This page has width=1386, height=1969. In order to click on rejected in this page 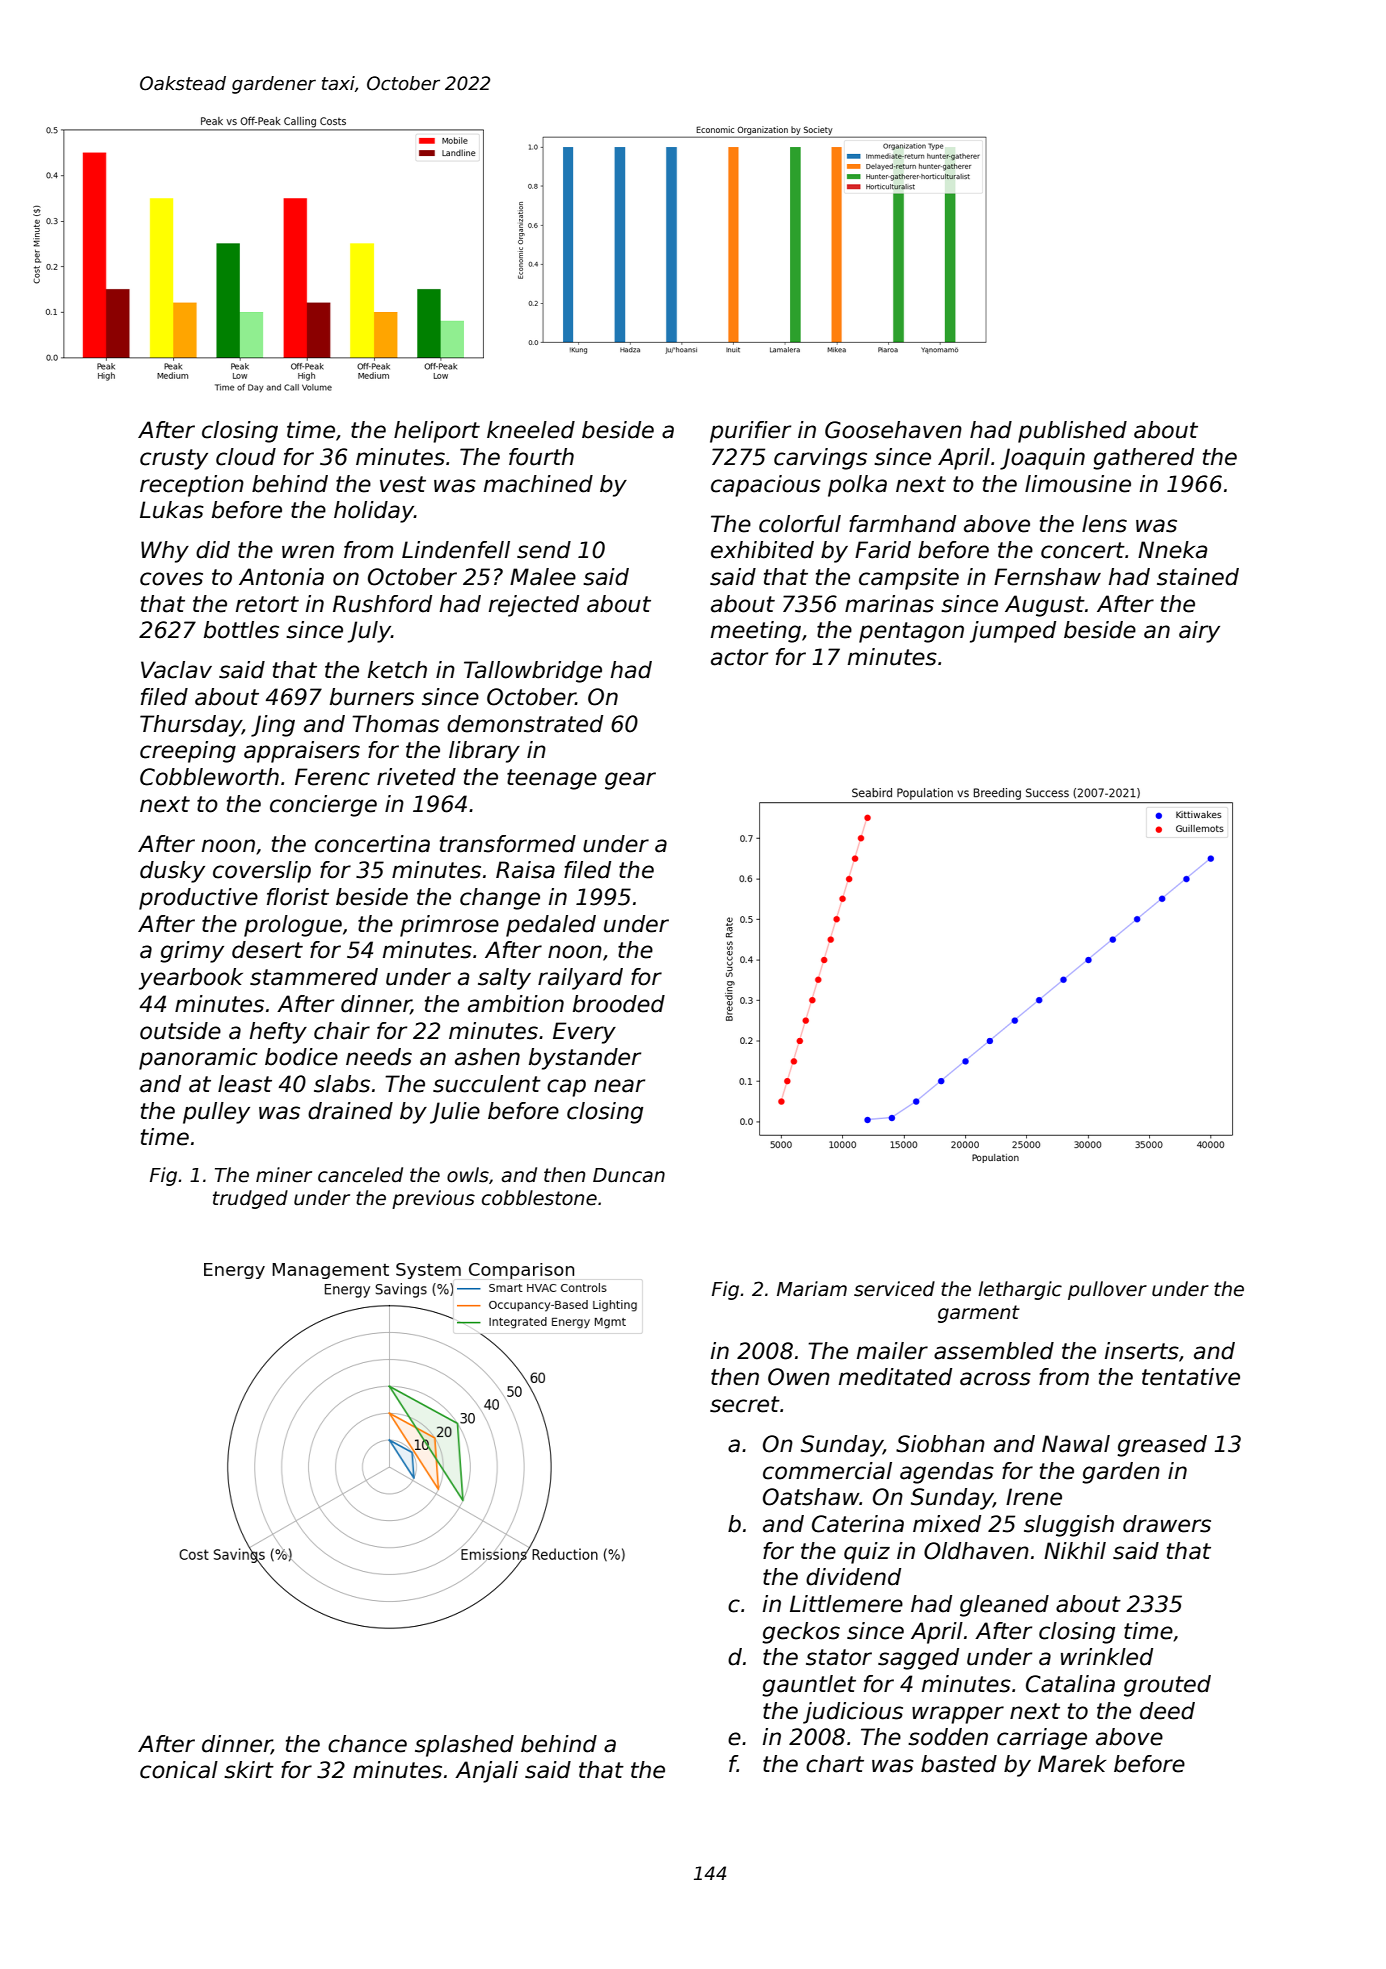, I will do `click(534, 606)`.
